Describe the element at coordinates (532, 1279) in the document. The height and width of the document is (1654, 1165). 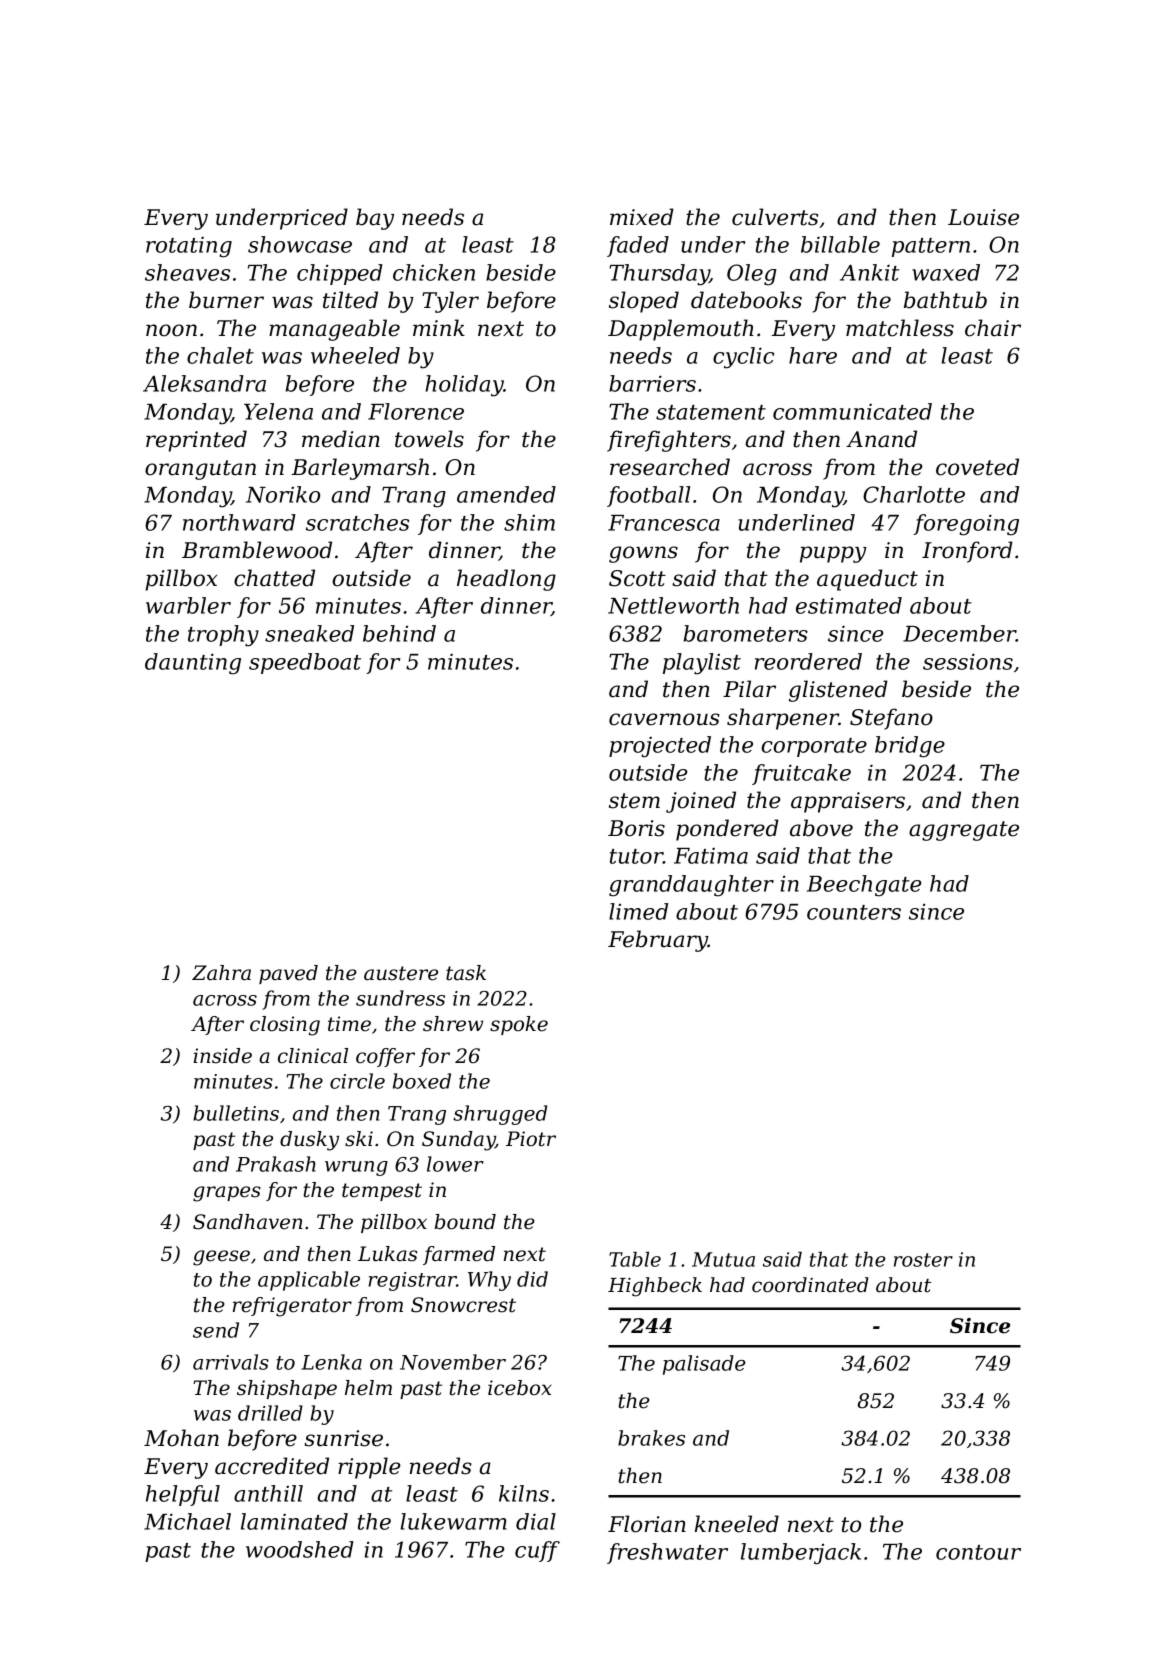
I see `did` at that location.
